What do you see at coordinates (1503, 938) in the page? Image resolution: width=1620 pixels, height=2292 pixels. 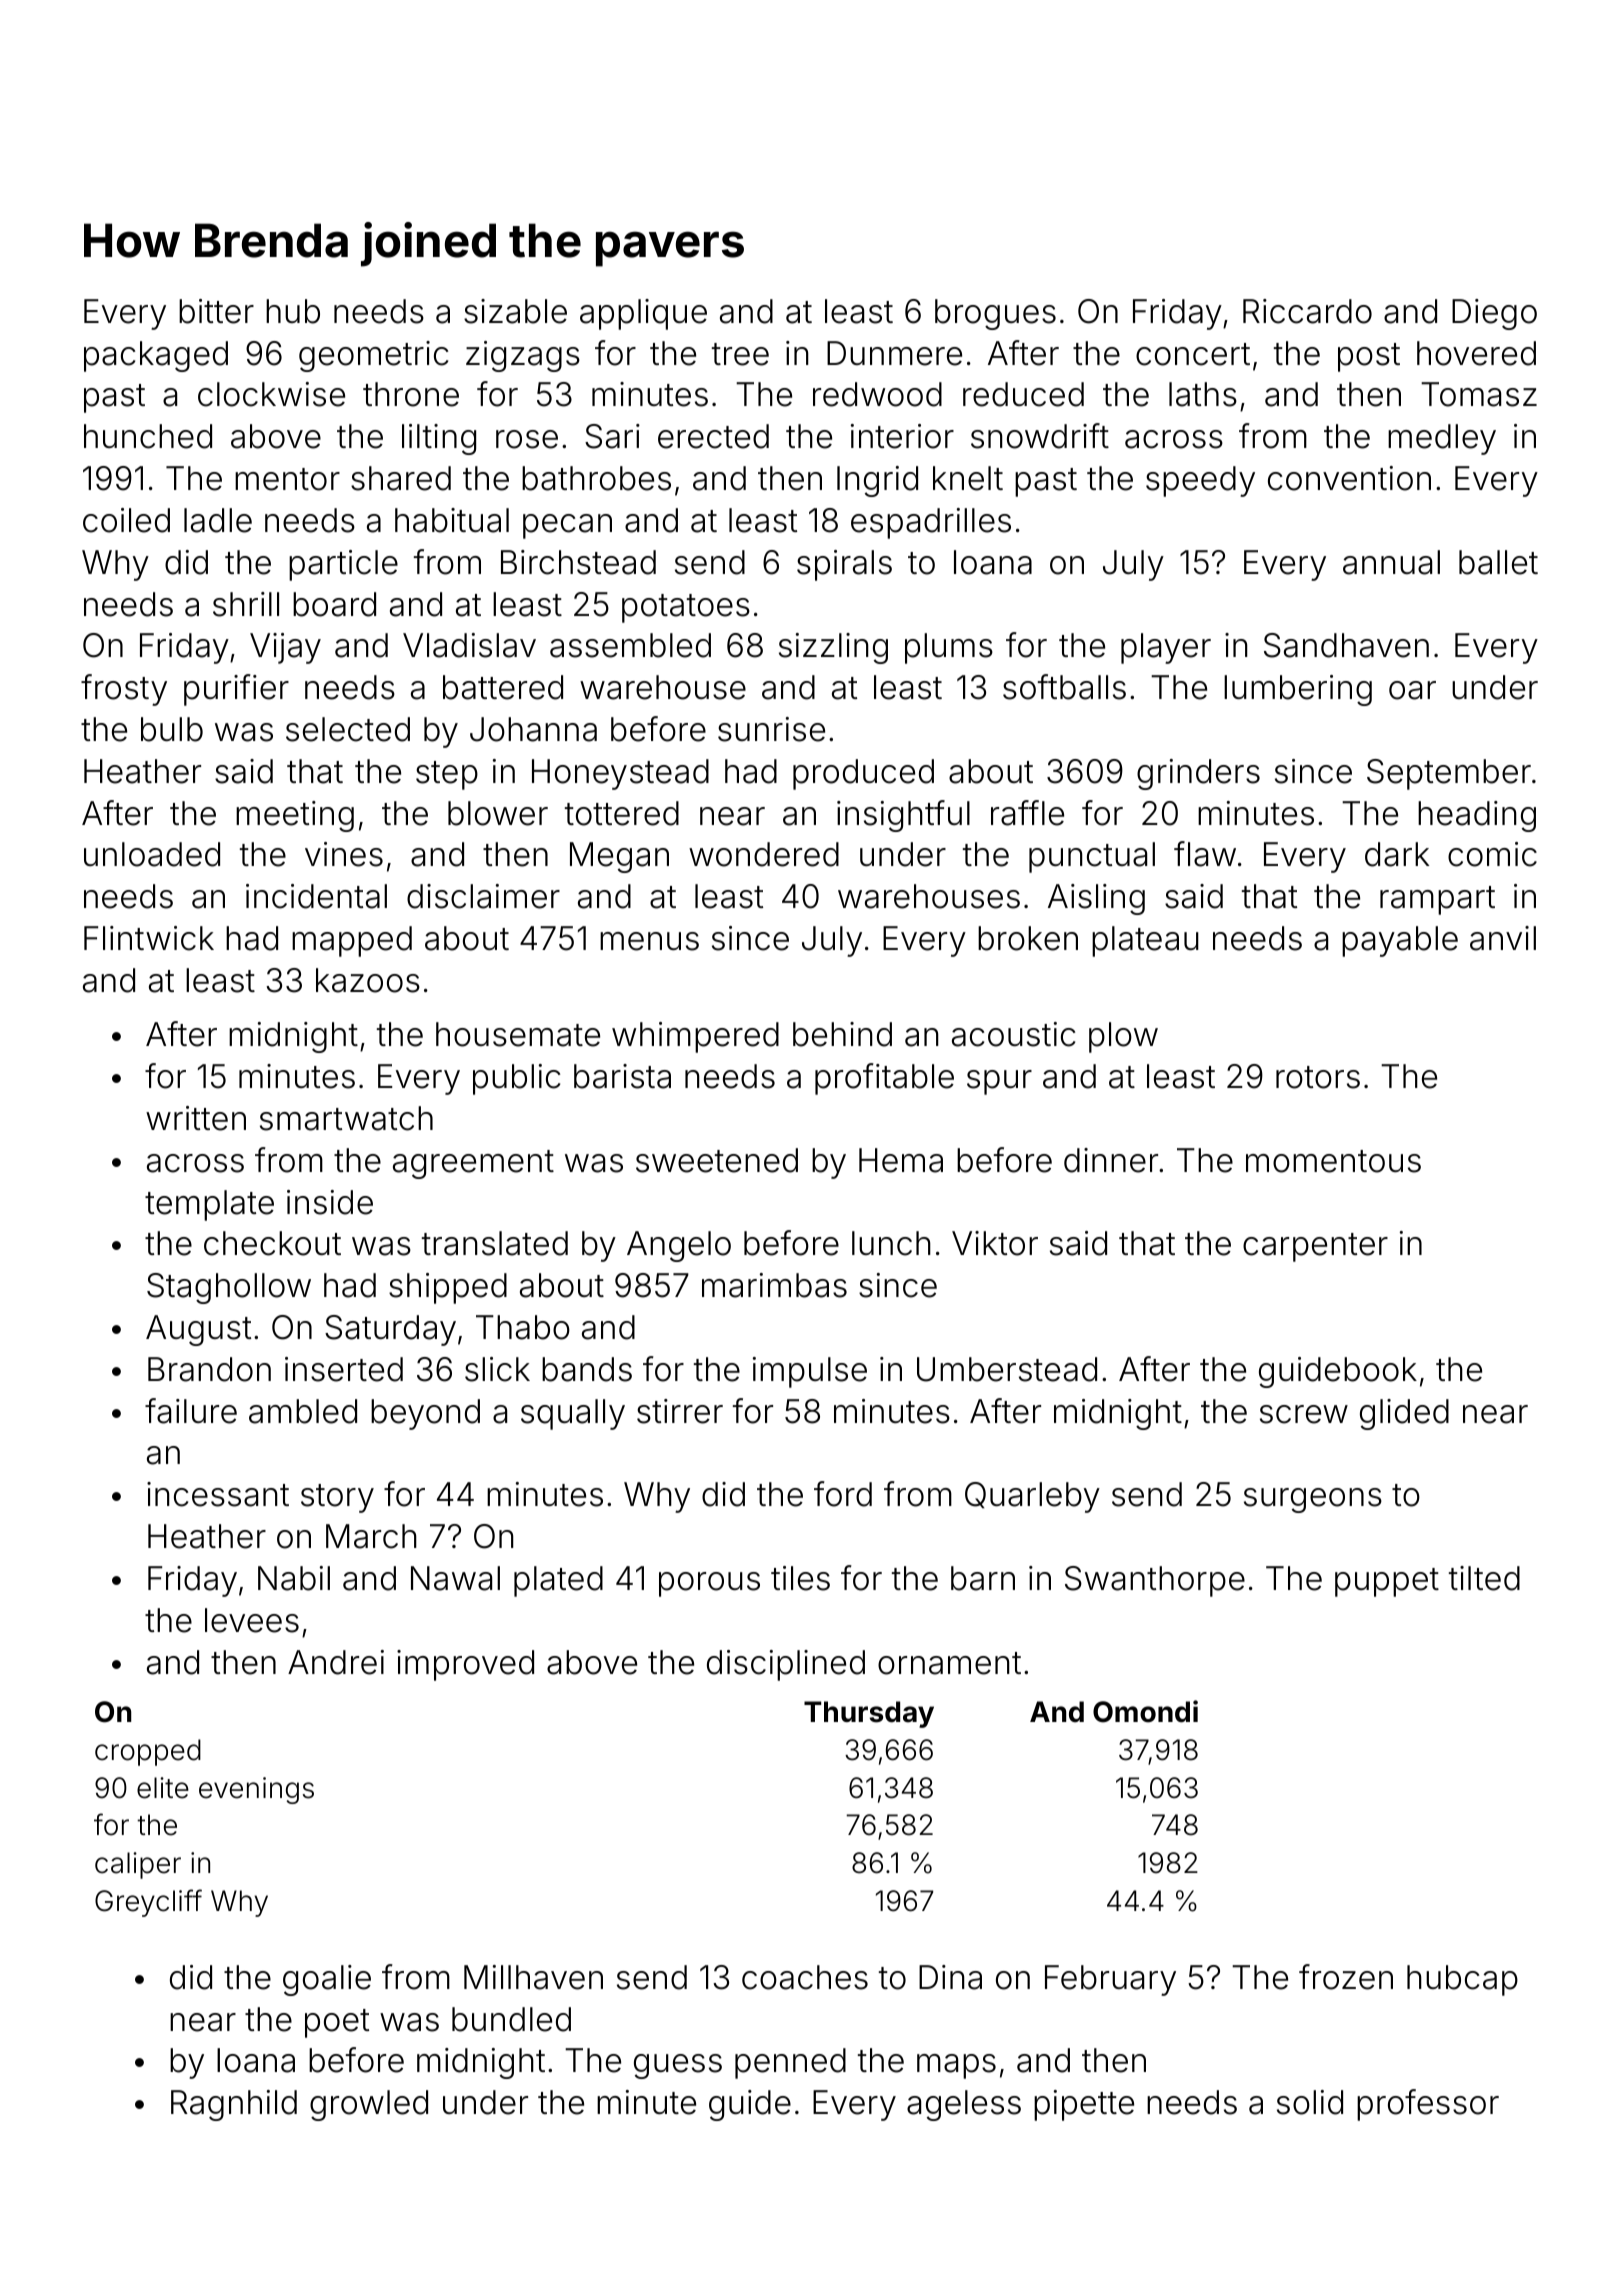 I see `anvil` at bounding box center [1503, 938].
